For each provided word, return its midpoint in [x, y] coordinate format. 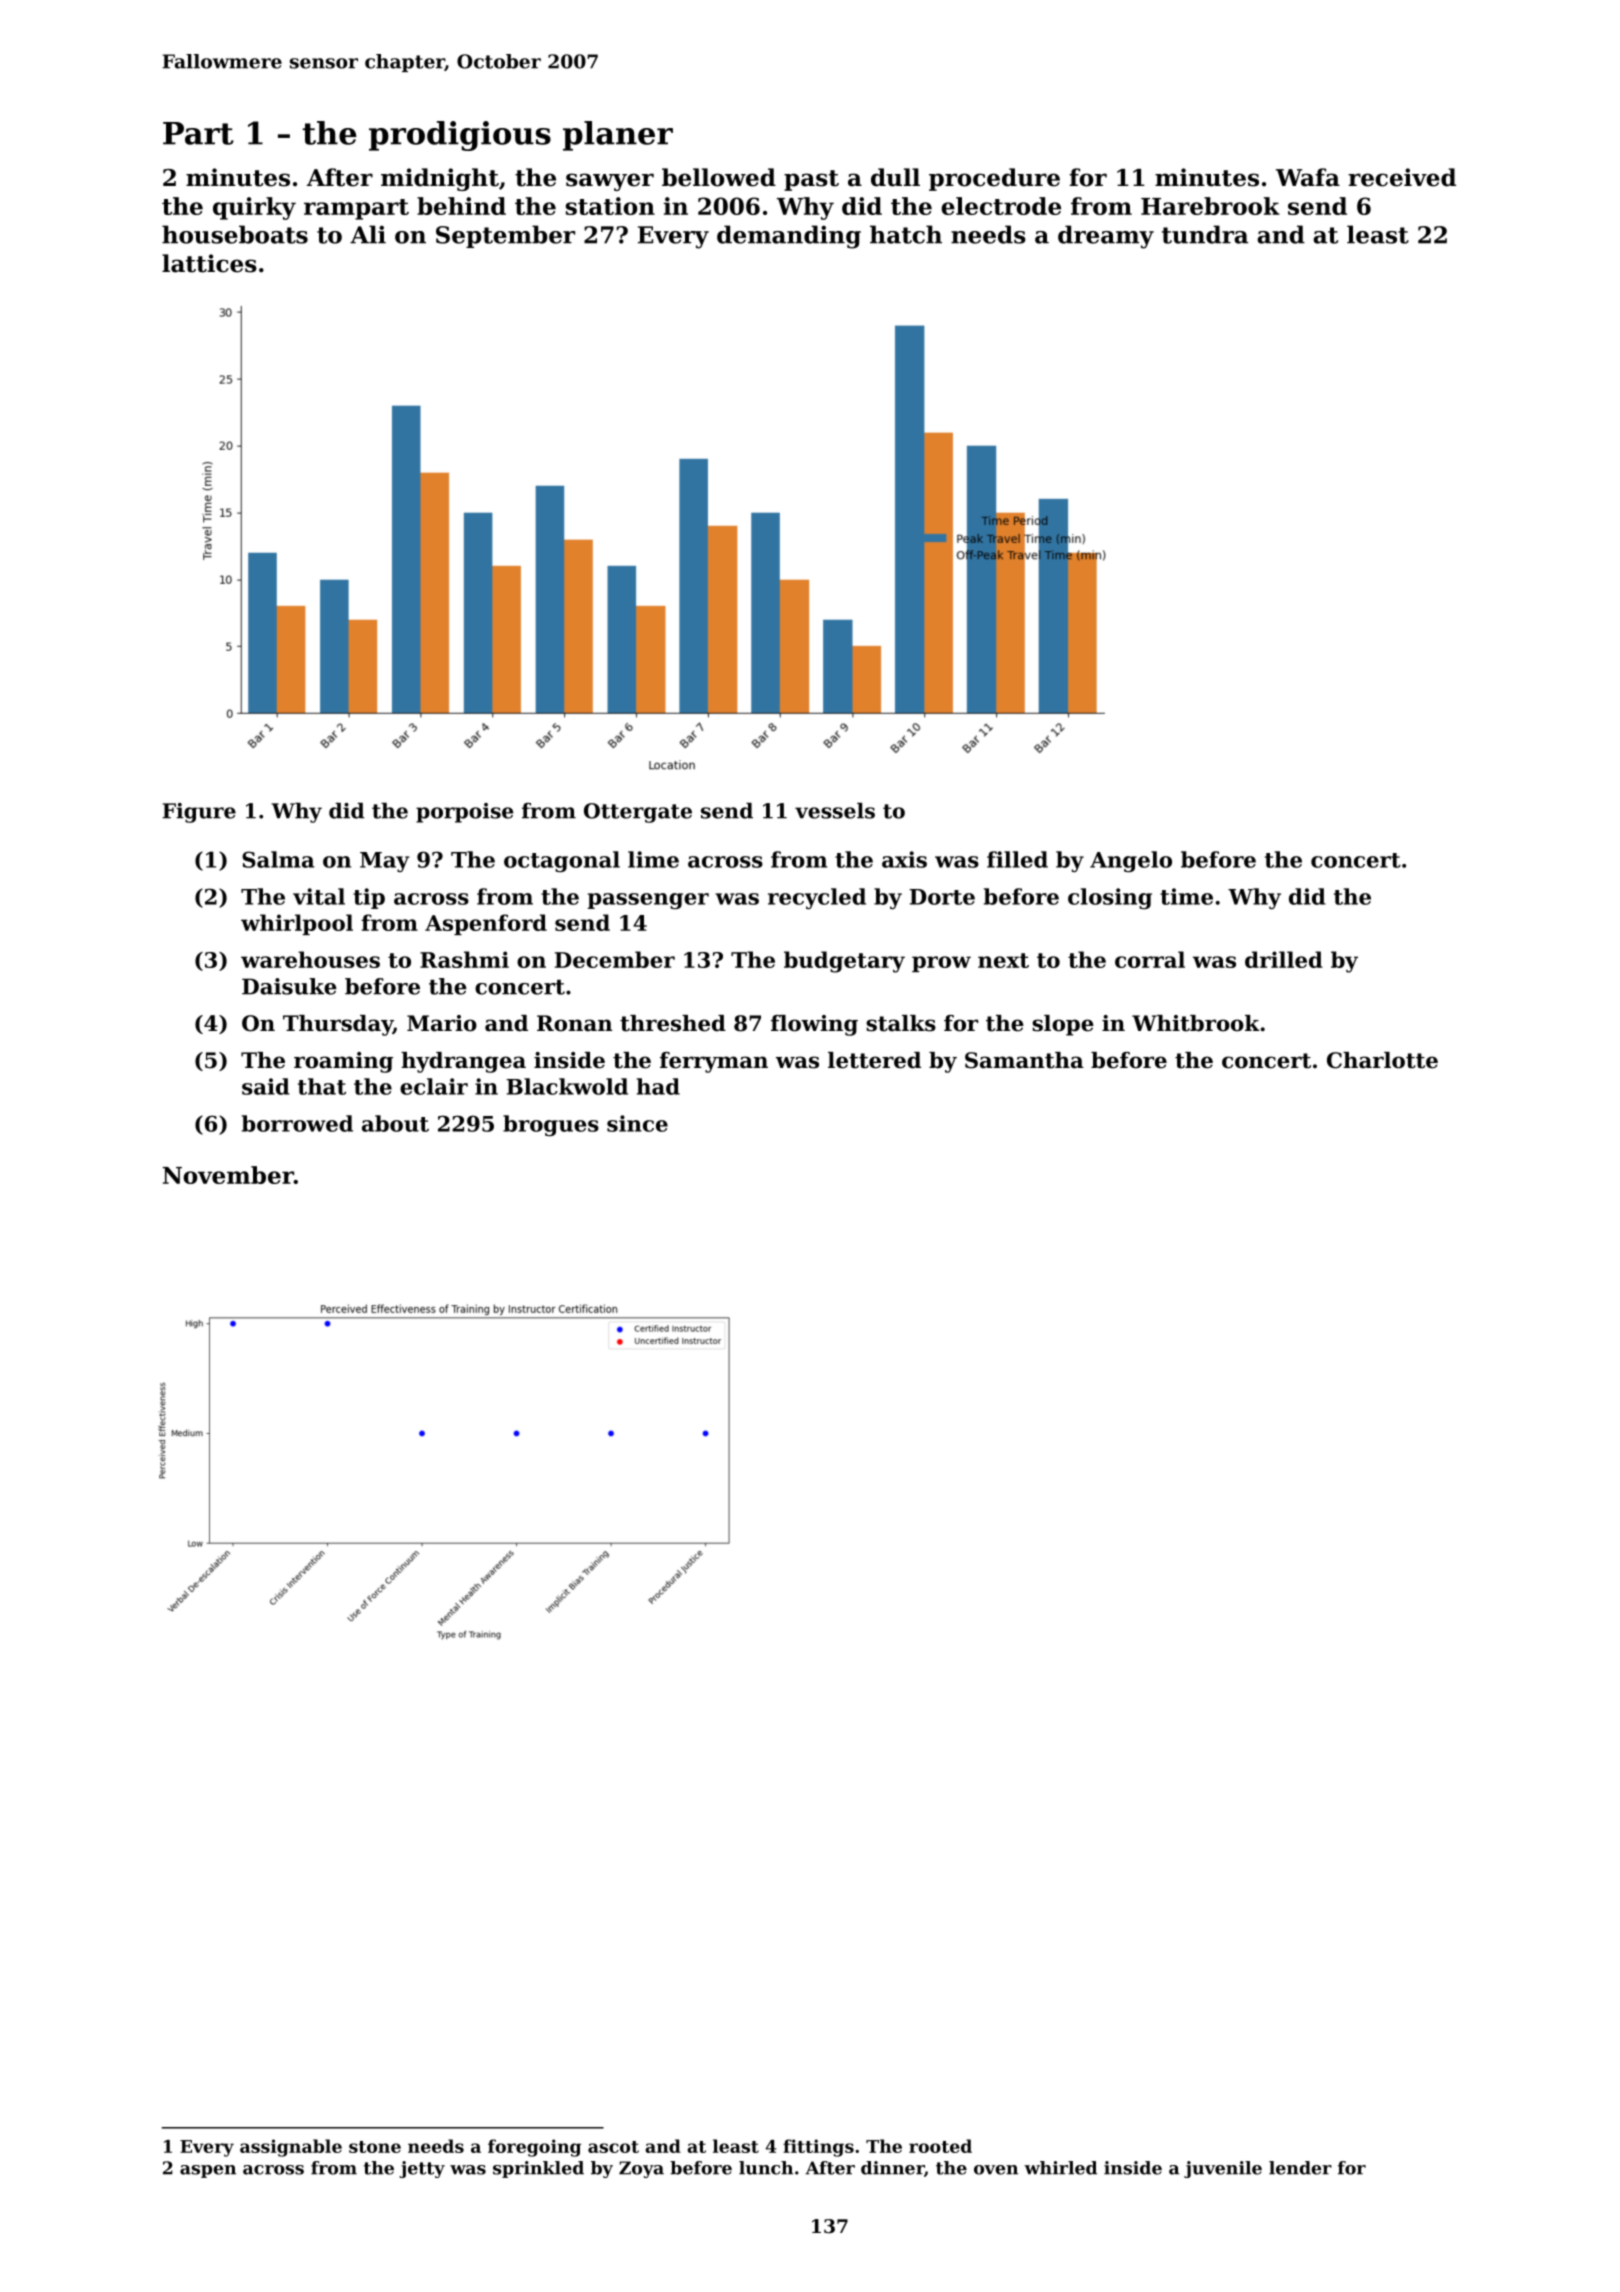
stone [375, 2147]
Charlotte [1382, 1060]
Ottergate [638, 813]
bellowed [719, 177]
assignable [291, 2148]
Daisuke [289, 986]
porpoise [464, 813]
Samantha [1024, 1060]
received [1402, 177]
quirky [254, 208]
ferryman [714, 1062]
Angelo [1131, 861]
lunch [766, 2168]
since [637, 1123]
